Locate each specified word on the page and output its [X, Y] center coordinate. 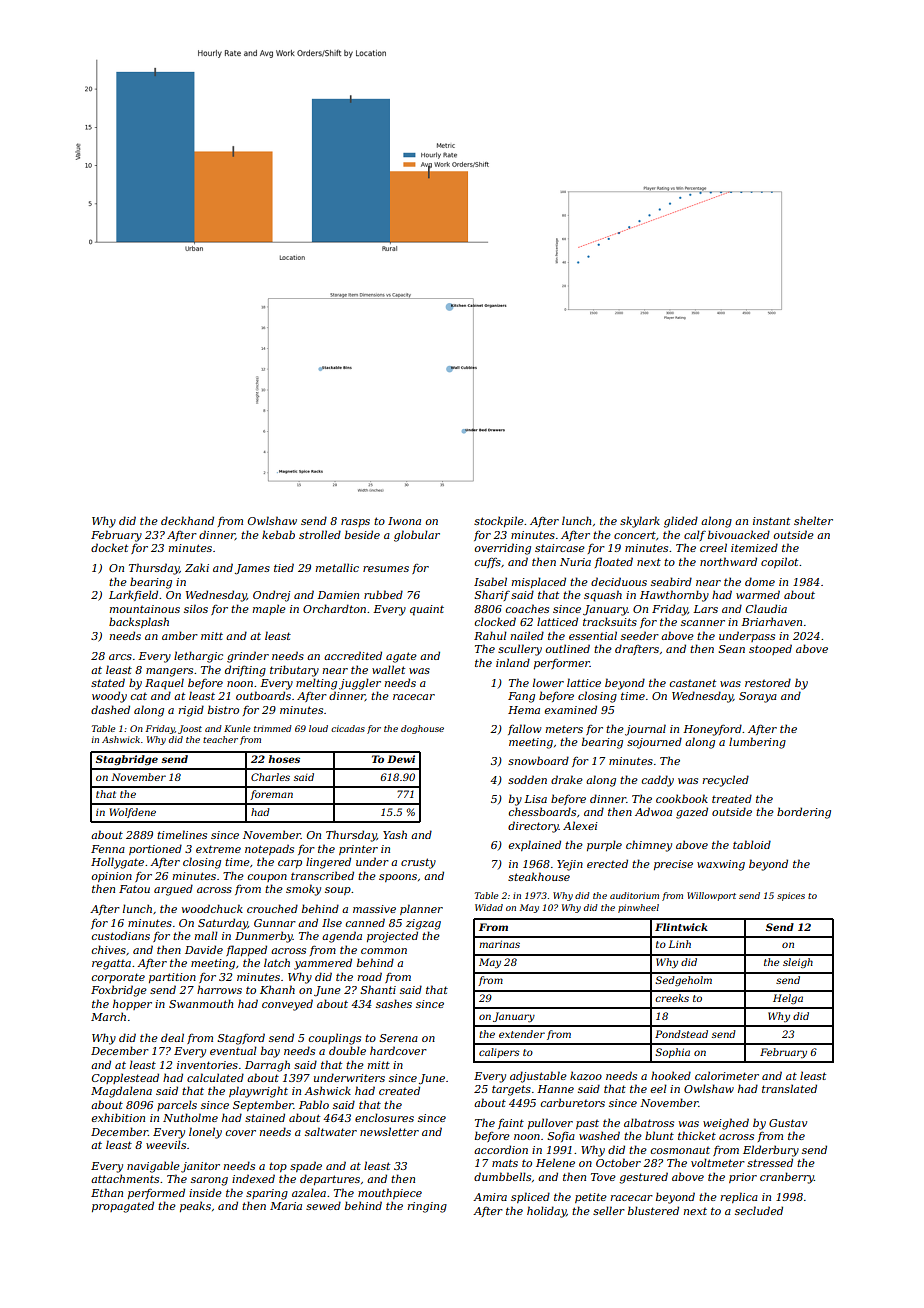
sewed [323, 1205]
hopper [132, 1004]
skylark [640, 522]
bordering [804, 813]
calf [695, 535]
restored [768, 682]
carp [290, 864]
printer [358, 850]
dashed [110, 709]
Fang [521, 697]
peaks [195, 1206]
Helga [788, 999]
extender [522, 1034]
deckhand [187, 520]
